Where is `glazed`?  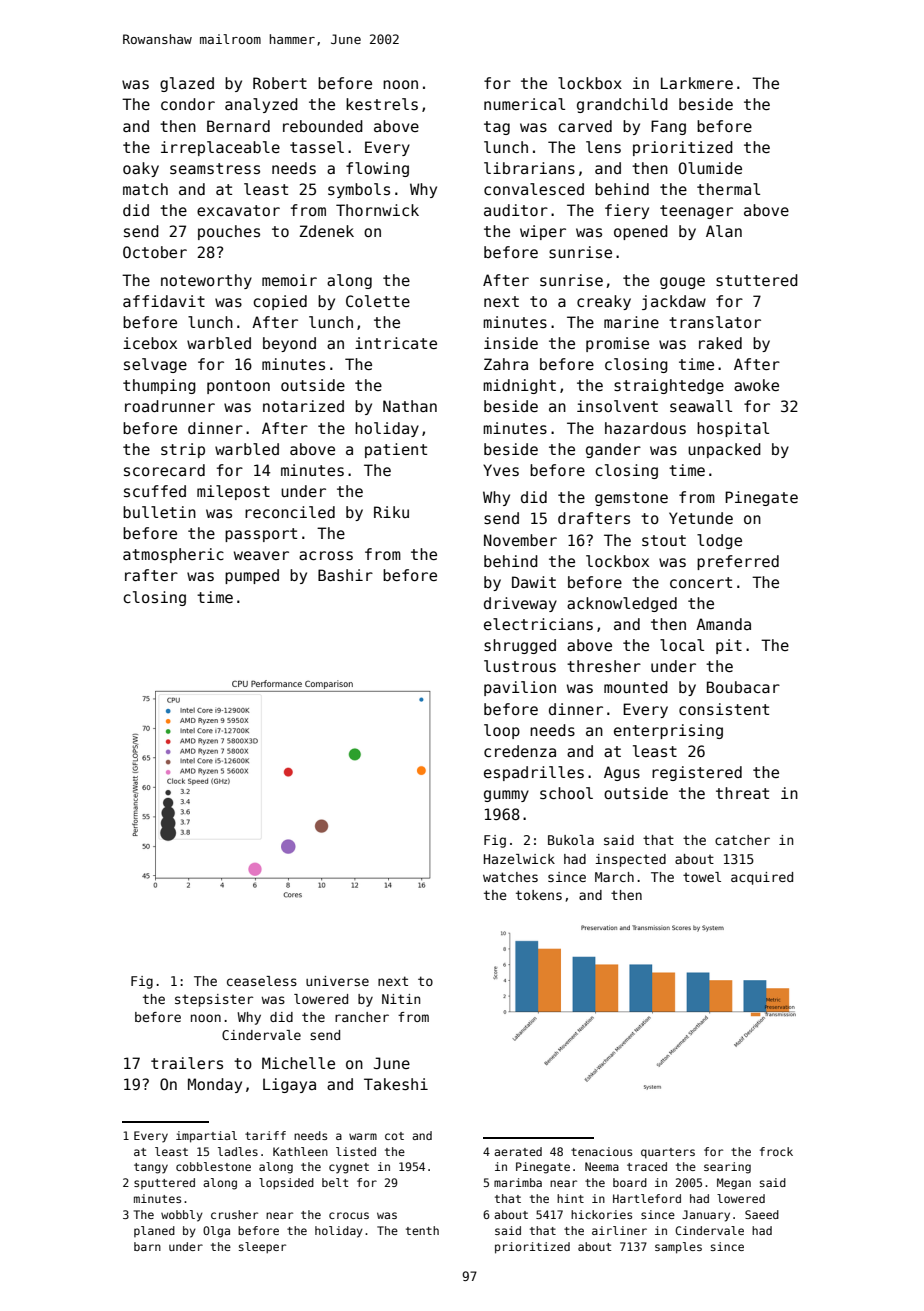 glazed is located at coordinates (187, 84).
